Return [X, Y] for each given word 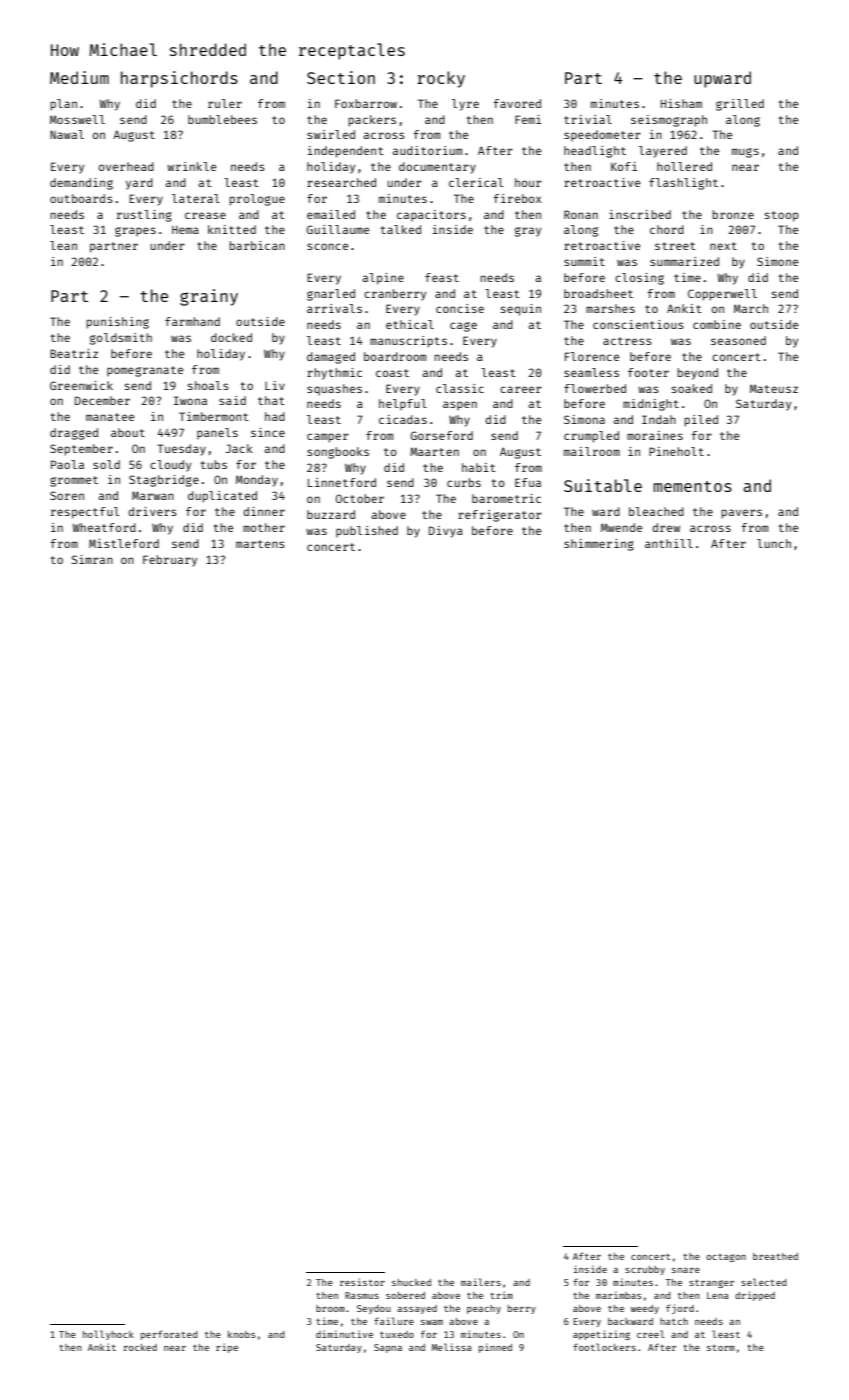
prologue [257, 200]
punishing [118, 323]
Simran [92, 559]
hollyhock [108, 1335]
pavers [742, 514]
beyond [698, 374]
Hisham [681, 103]
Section [341, 77]
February [170, 561]
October [360, 498]
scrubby [645, 1270]
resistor [362, 1282]
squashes [334, 390]
